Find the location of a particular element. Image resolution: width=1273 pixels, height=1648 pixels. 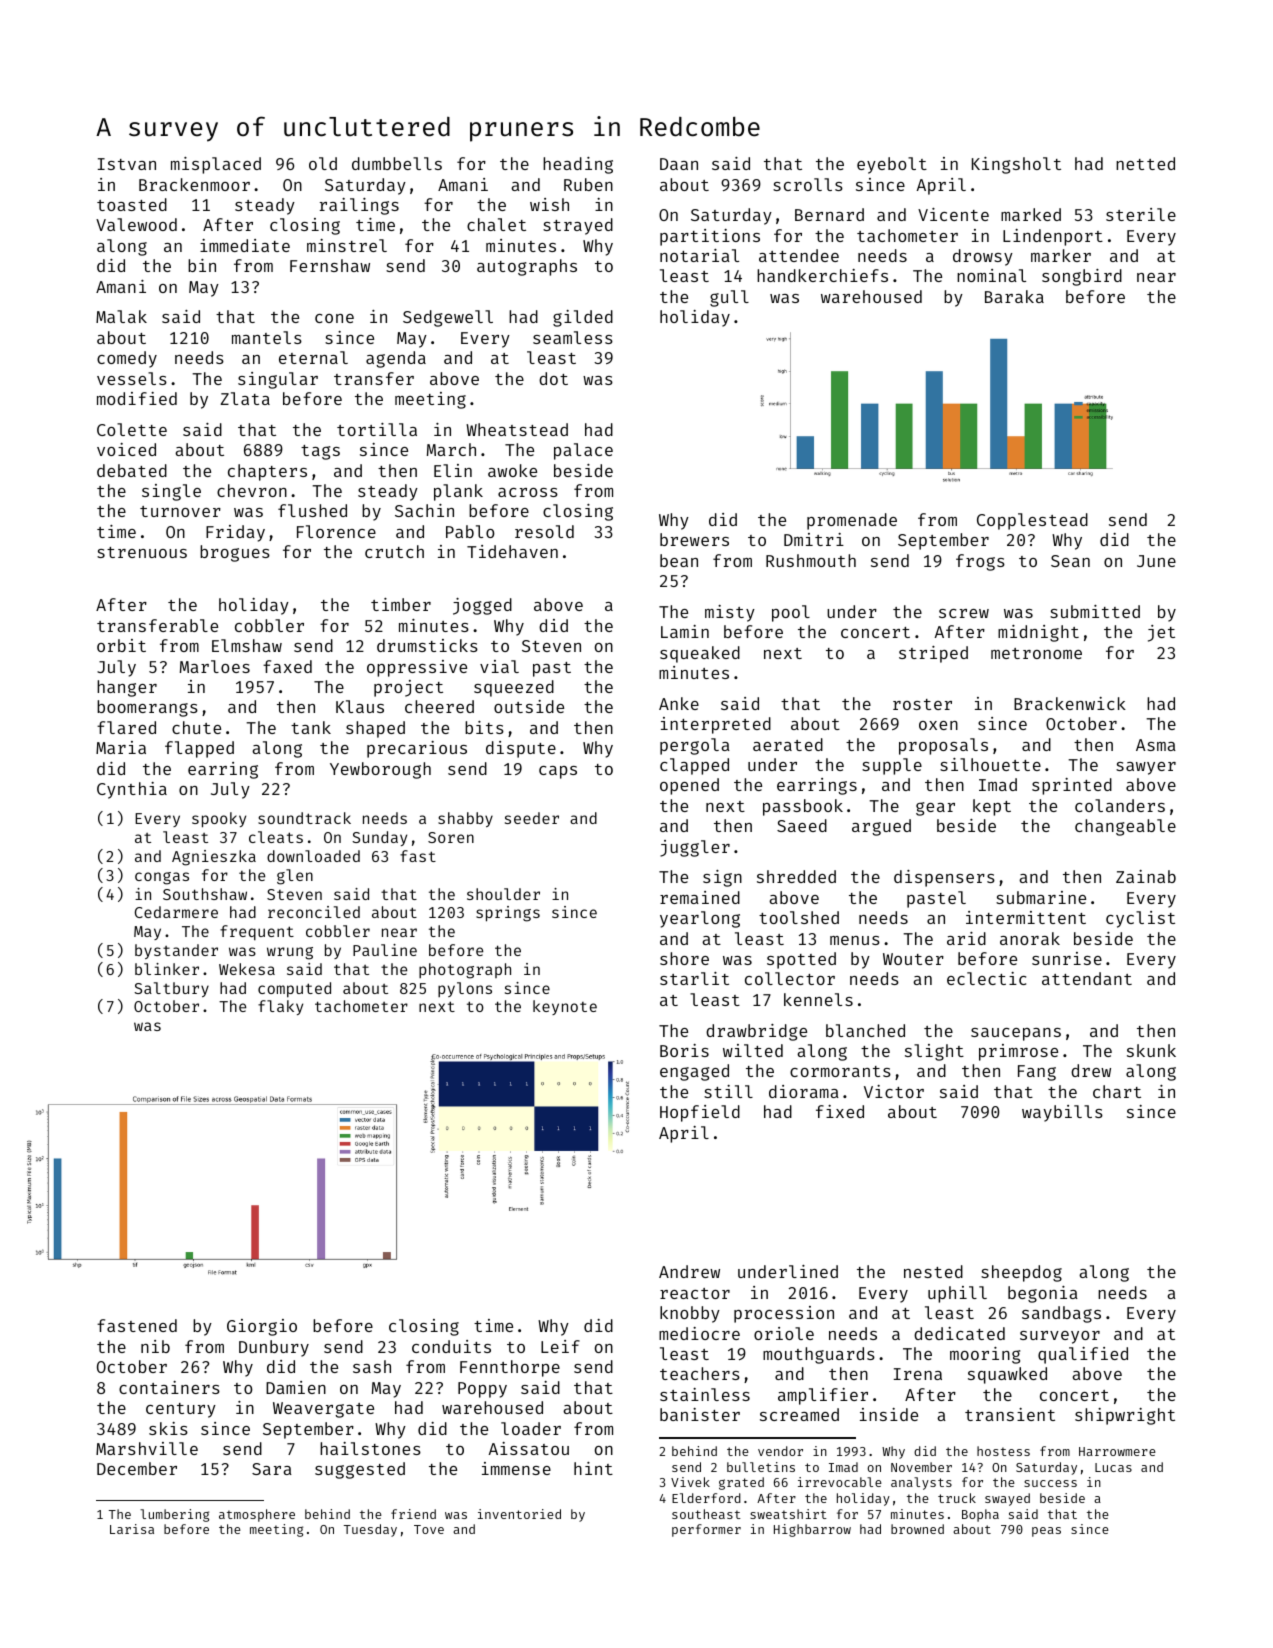

railings is located at coordinates (359, 206).
